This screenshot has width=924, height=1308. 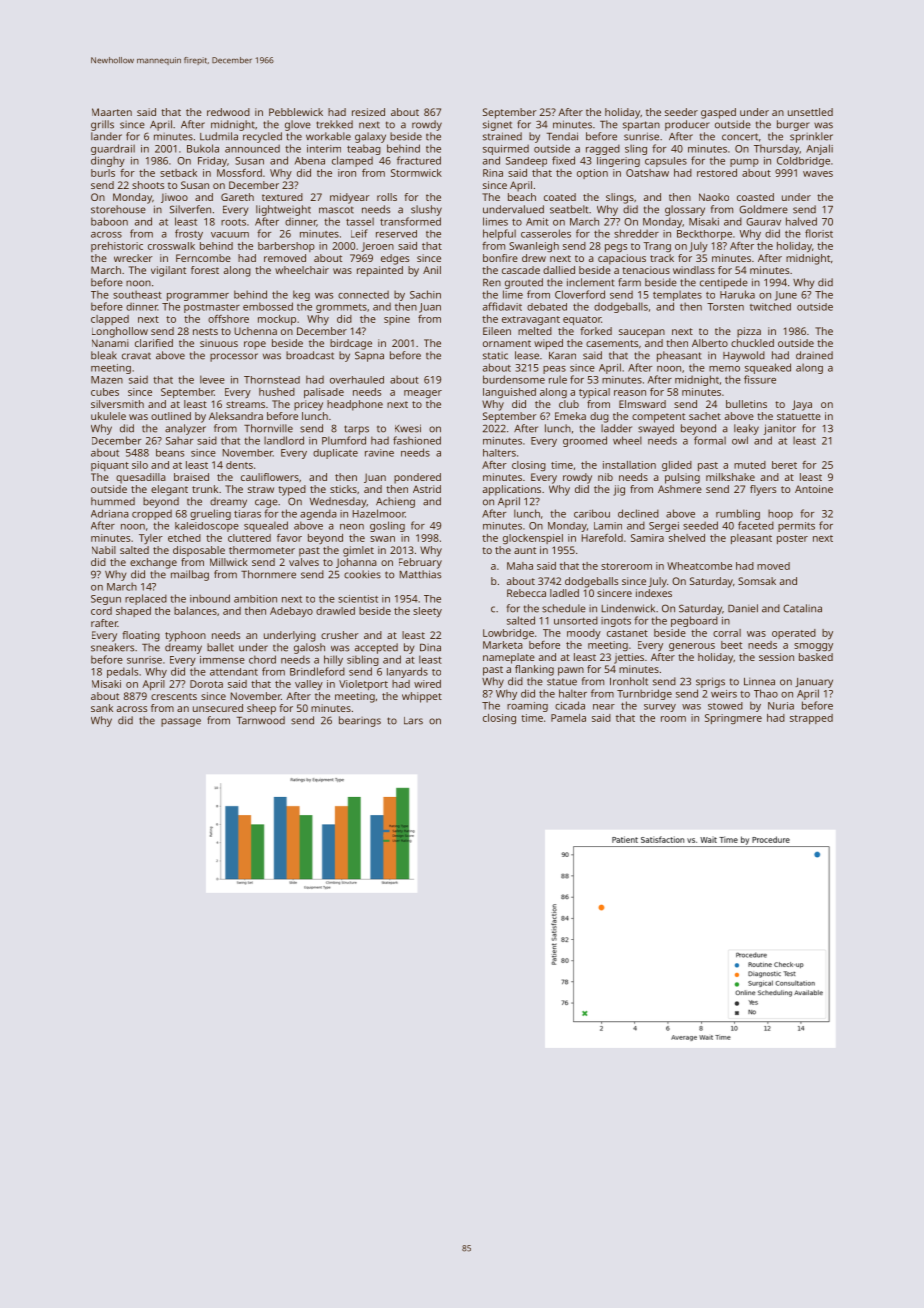 I want to click on centipede, so click(x=724, y=283).
